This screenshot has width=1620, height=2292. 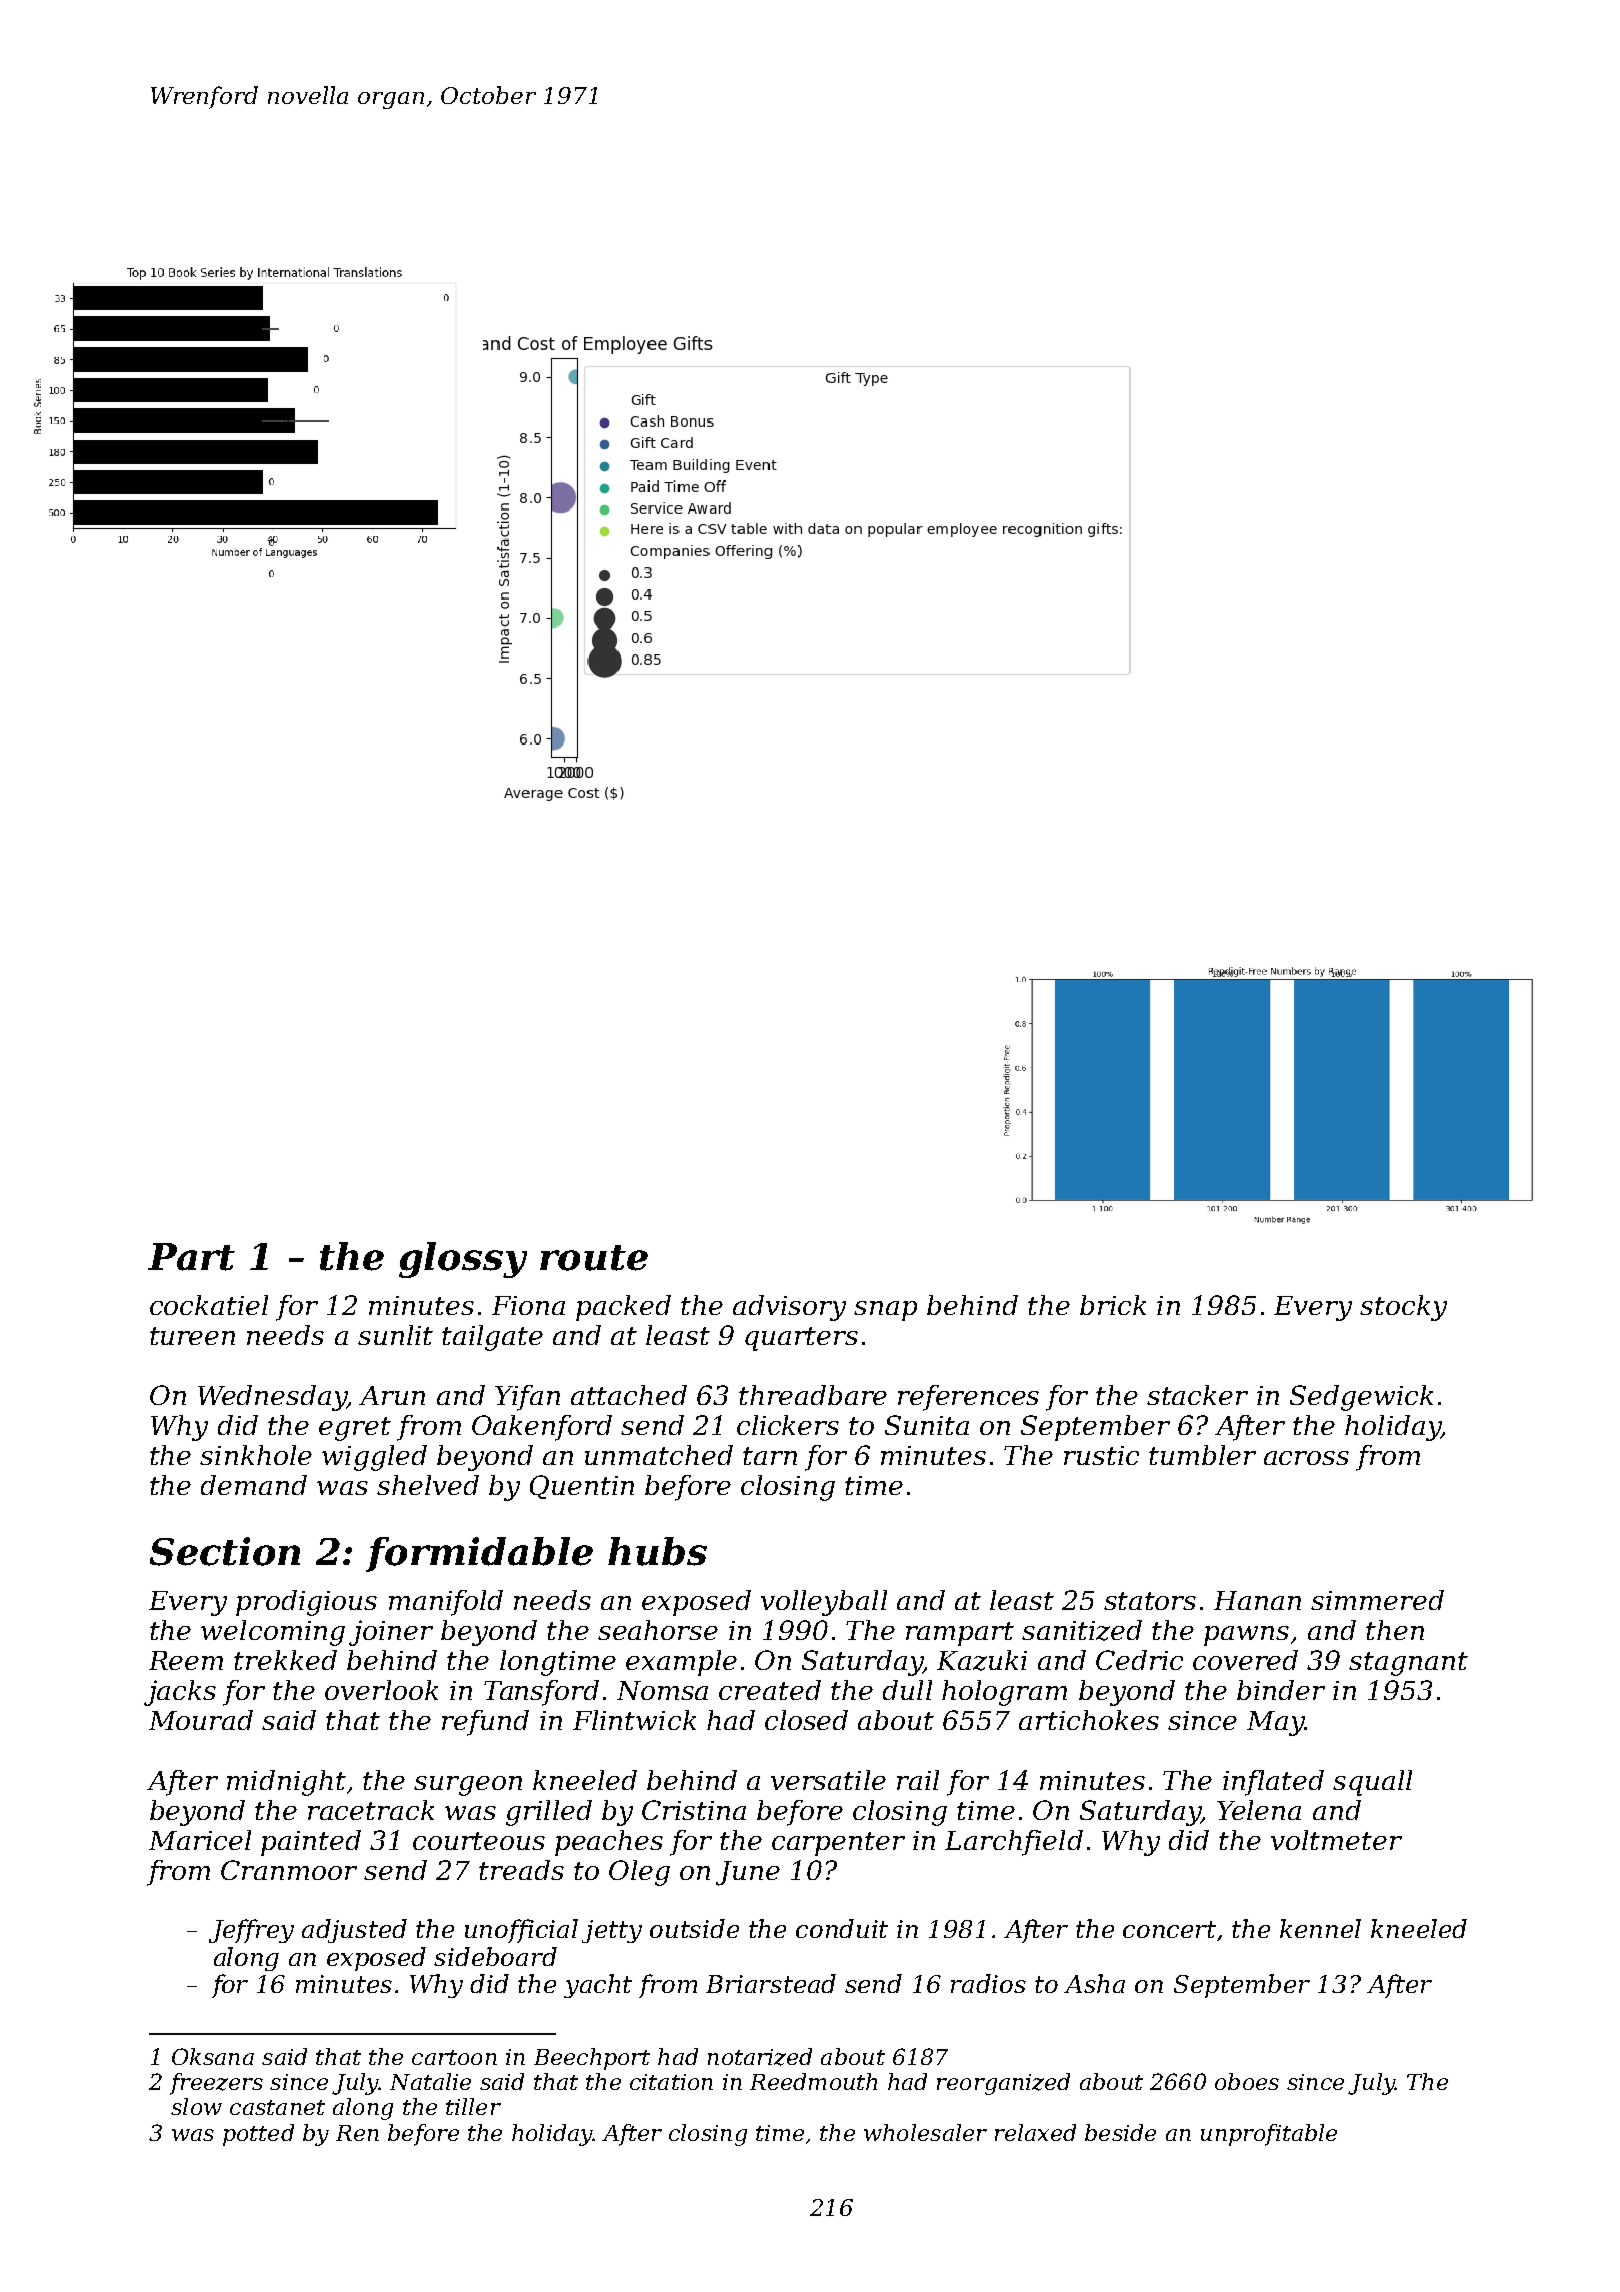 What do you see at coordinates (473, 2106) in the screenshot?
I see `tiller` at bounding box center [473, 2106].
